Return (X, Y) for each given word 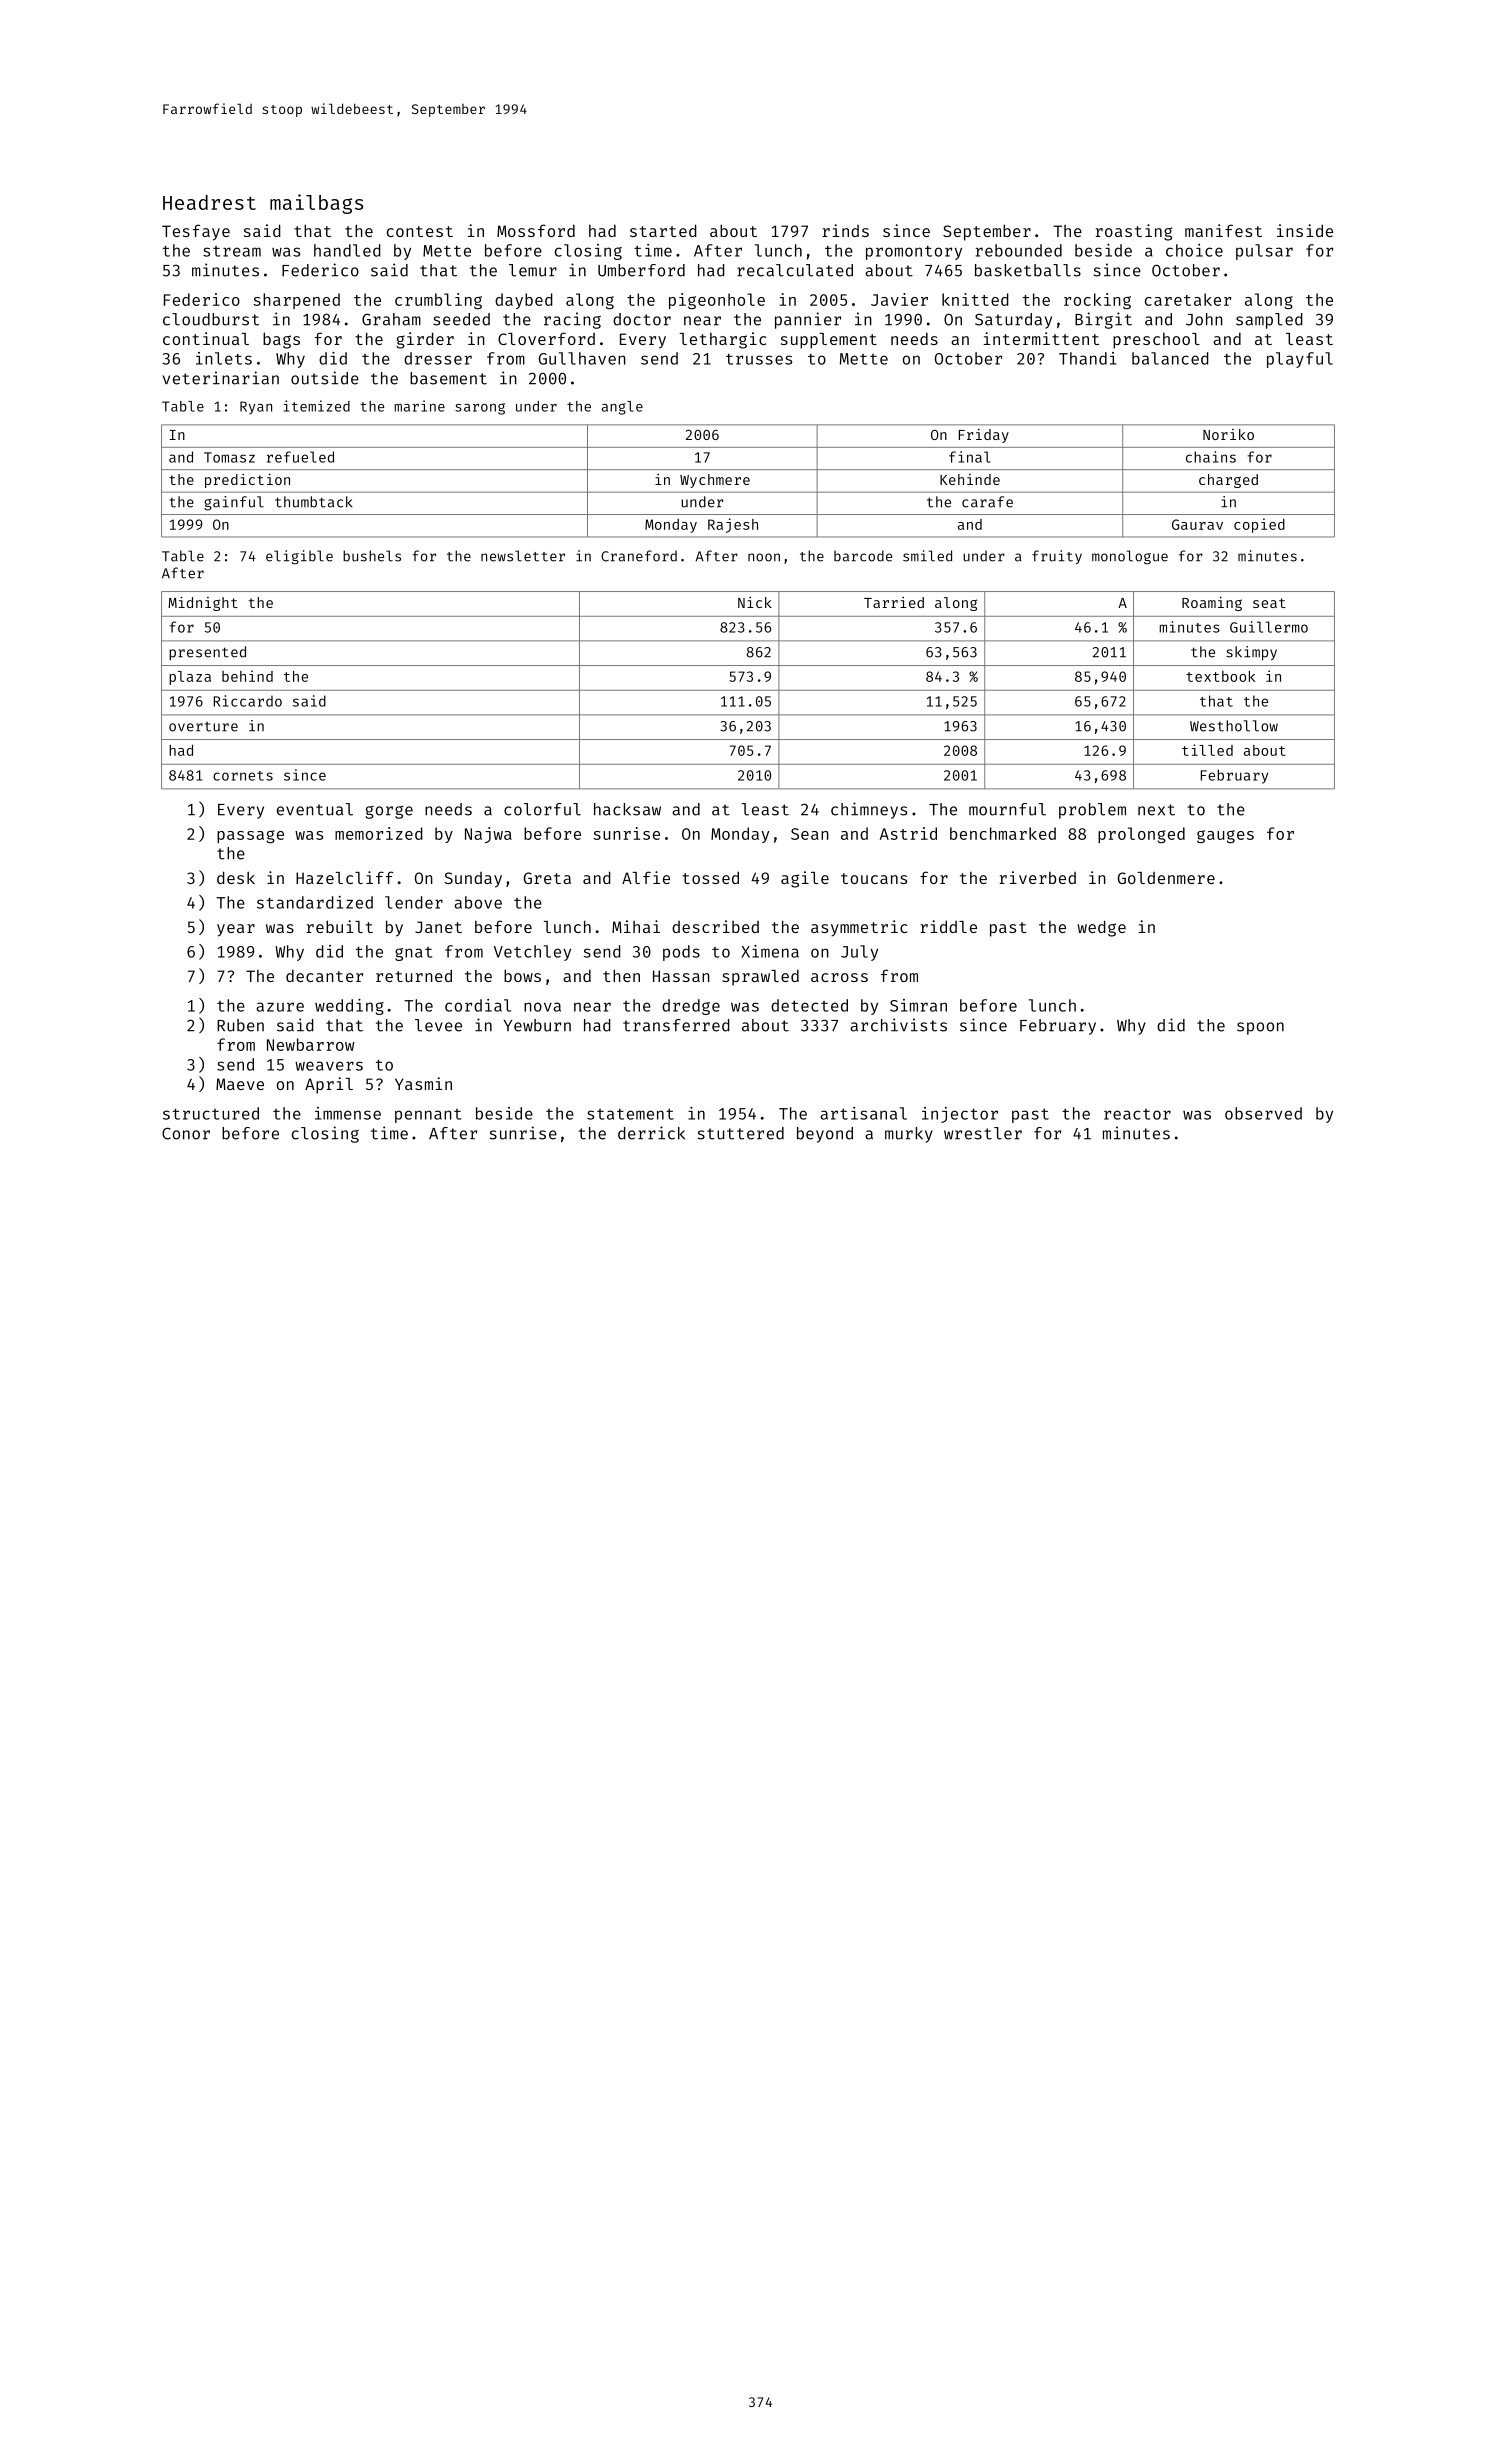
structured (211, 1113)
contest (420, 231)
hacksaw (627, 809)
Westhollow (1234, 726)
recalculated (795, 270)
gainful (234, 503)
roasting (1133, 232)
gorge (389, 812)
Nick (755, 602)
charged (1228, 481)
